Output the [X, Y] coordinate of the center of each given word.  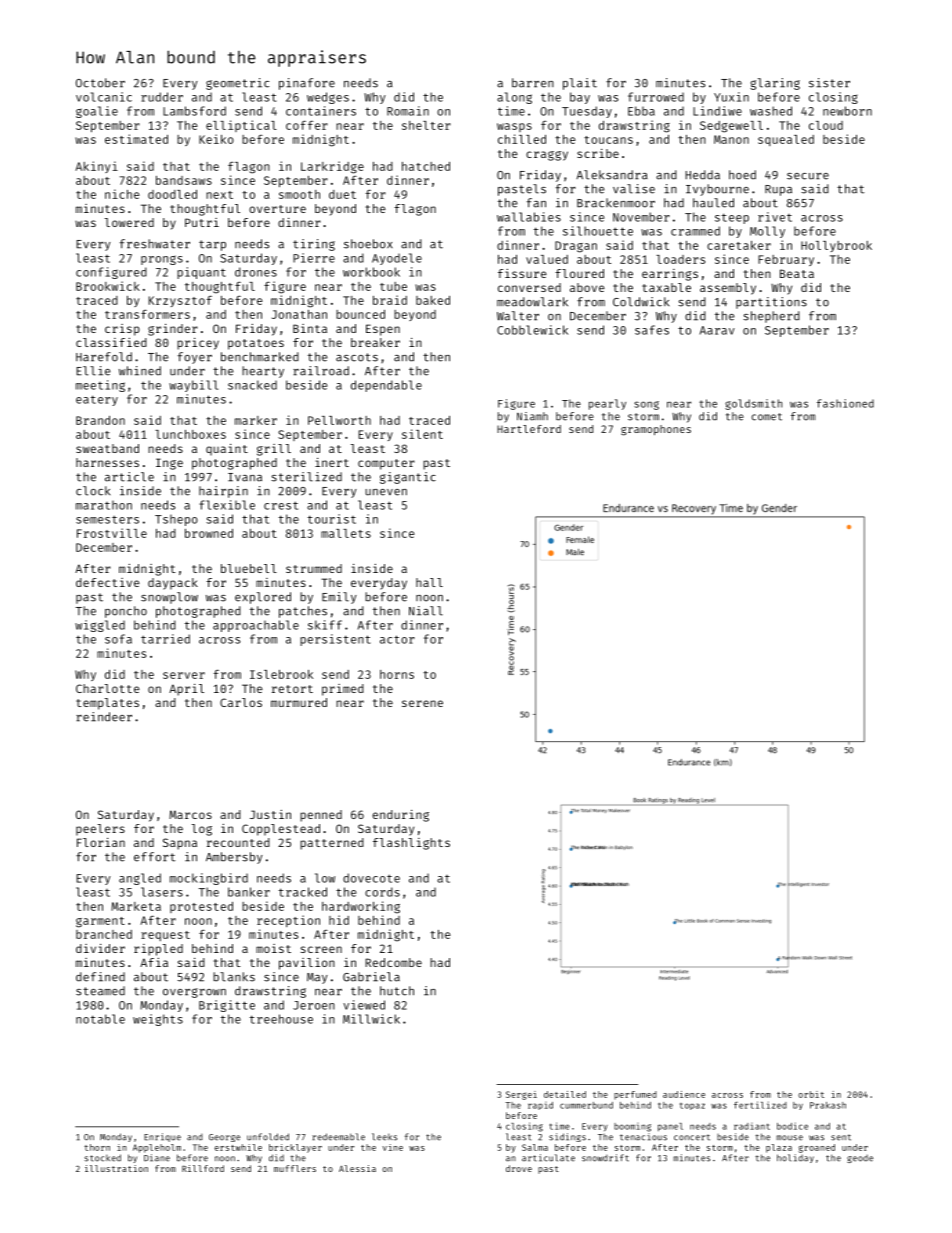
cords [382, 892]
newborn [847, 111]
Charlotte [108, 688]
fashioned [845, 403]
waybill [193, 386]
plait [580, 84]
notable [100, 1019]
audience [684, 1094]
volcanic [104, 97]
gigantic [408, 478]
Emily [339, 598]
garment [100, 922]
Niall [426, 611]
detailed [565, 1094]
